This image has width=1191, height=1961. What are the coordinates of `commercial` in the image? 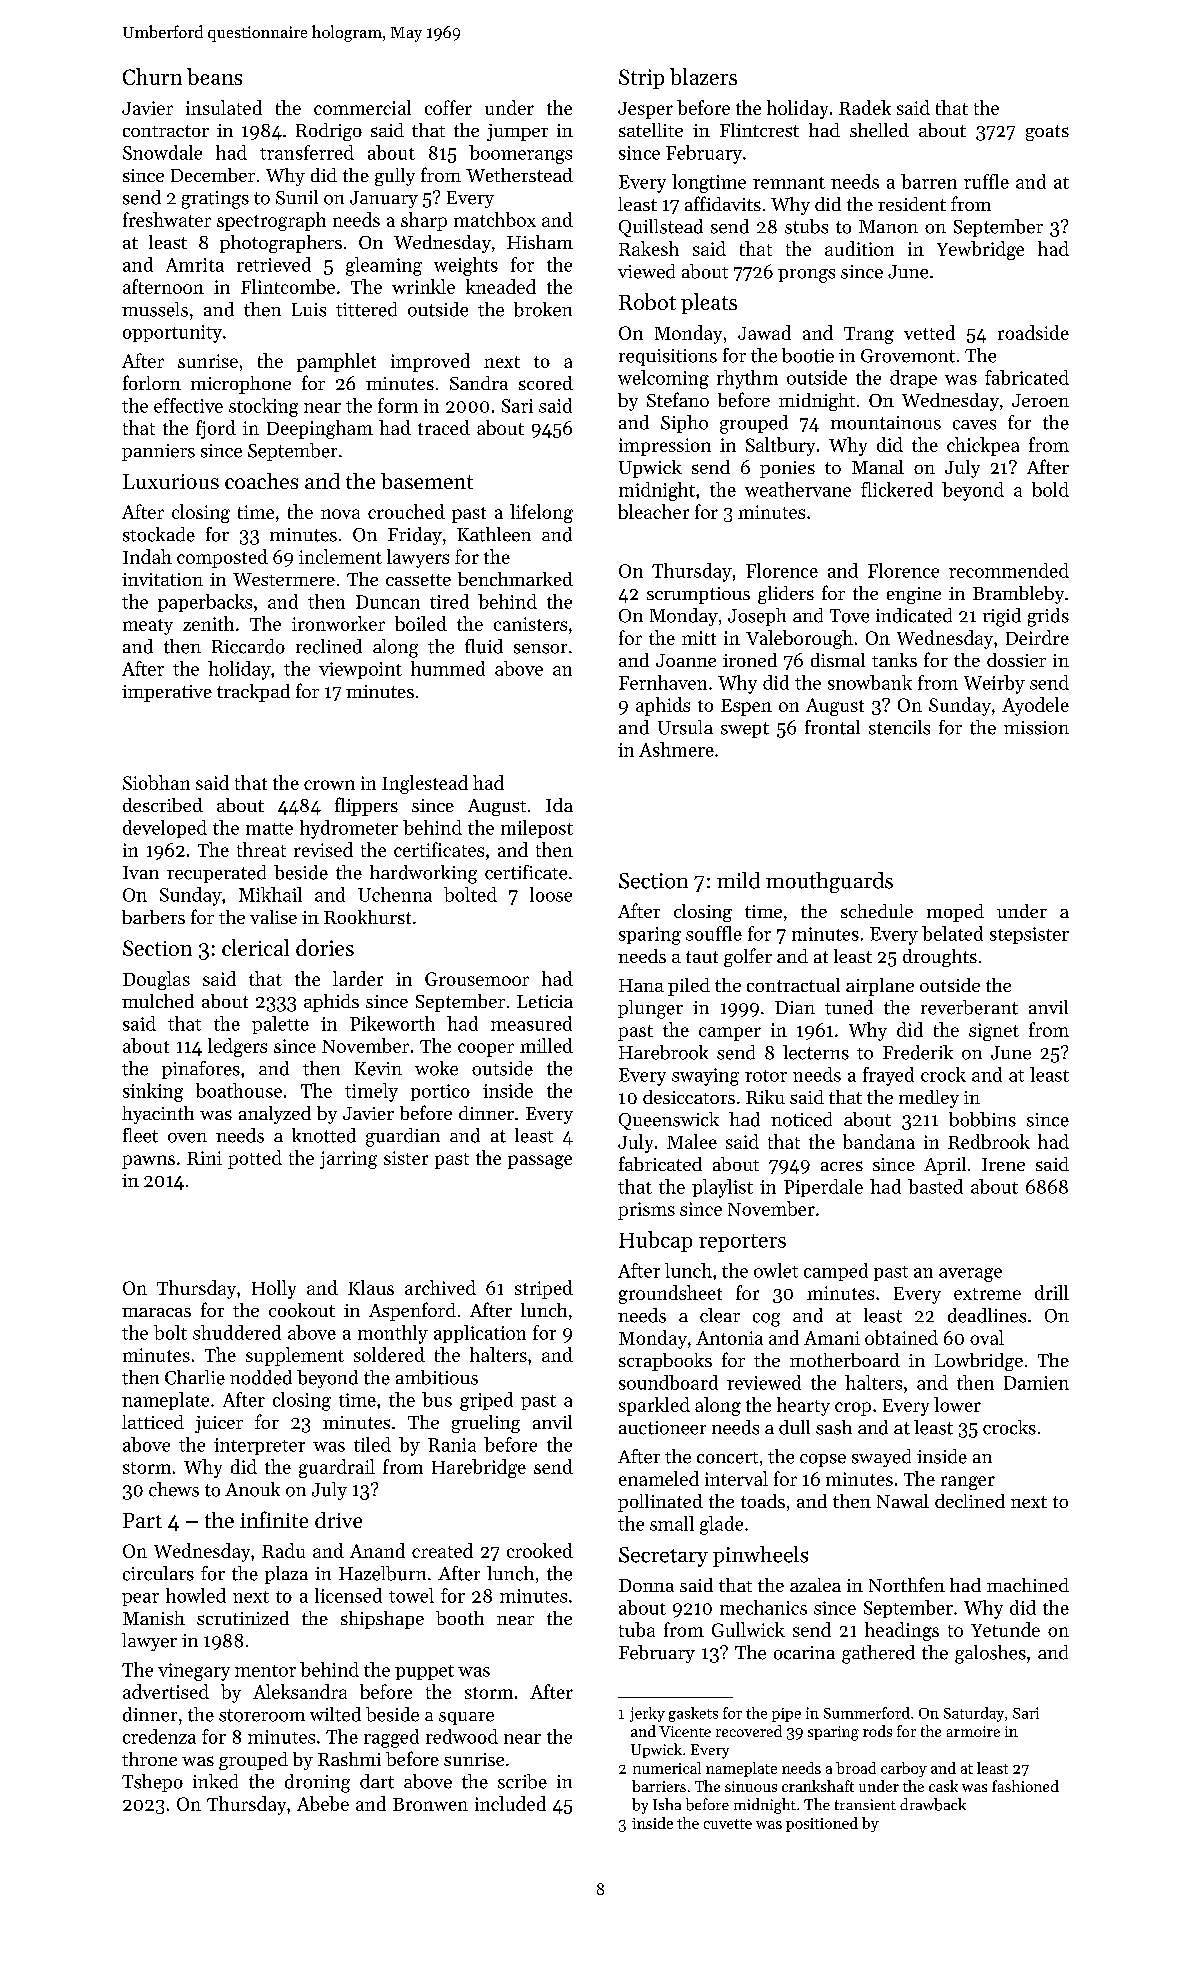 It's located at (362, 107).
